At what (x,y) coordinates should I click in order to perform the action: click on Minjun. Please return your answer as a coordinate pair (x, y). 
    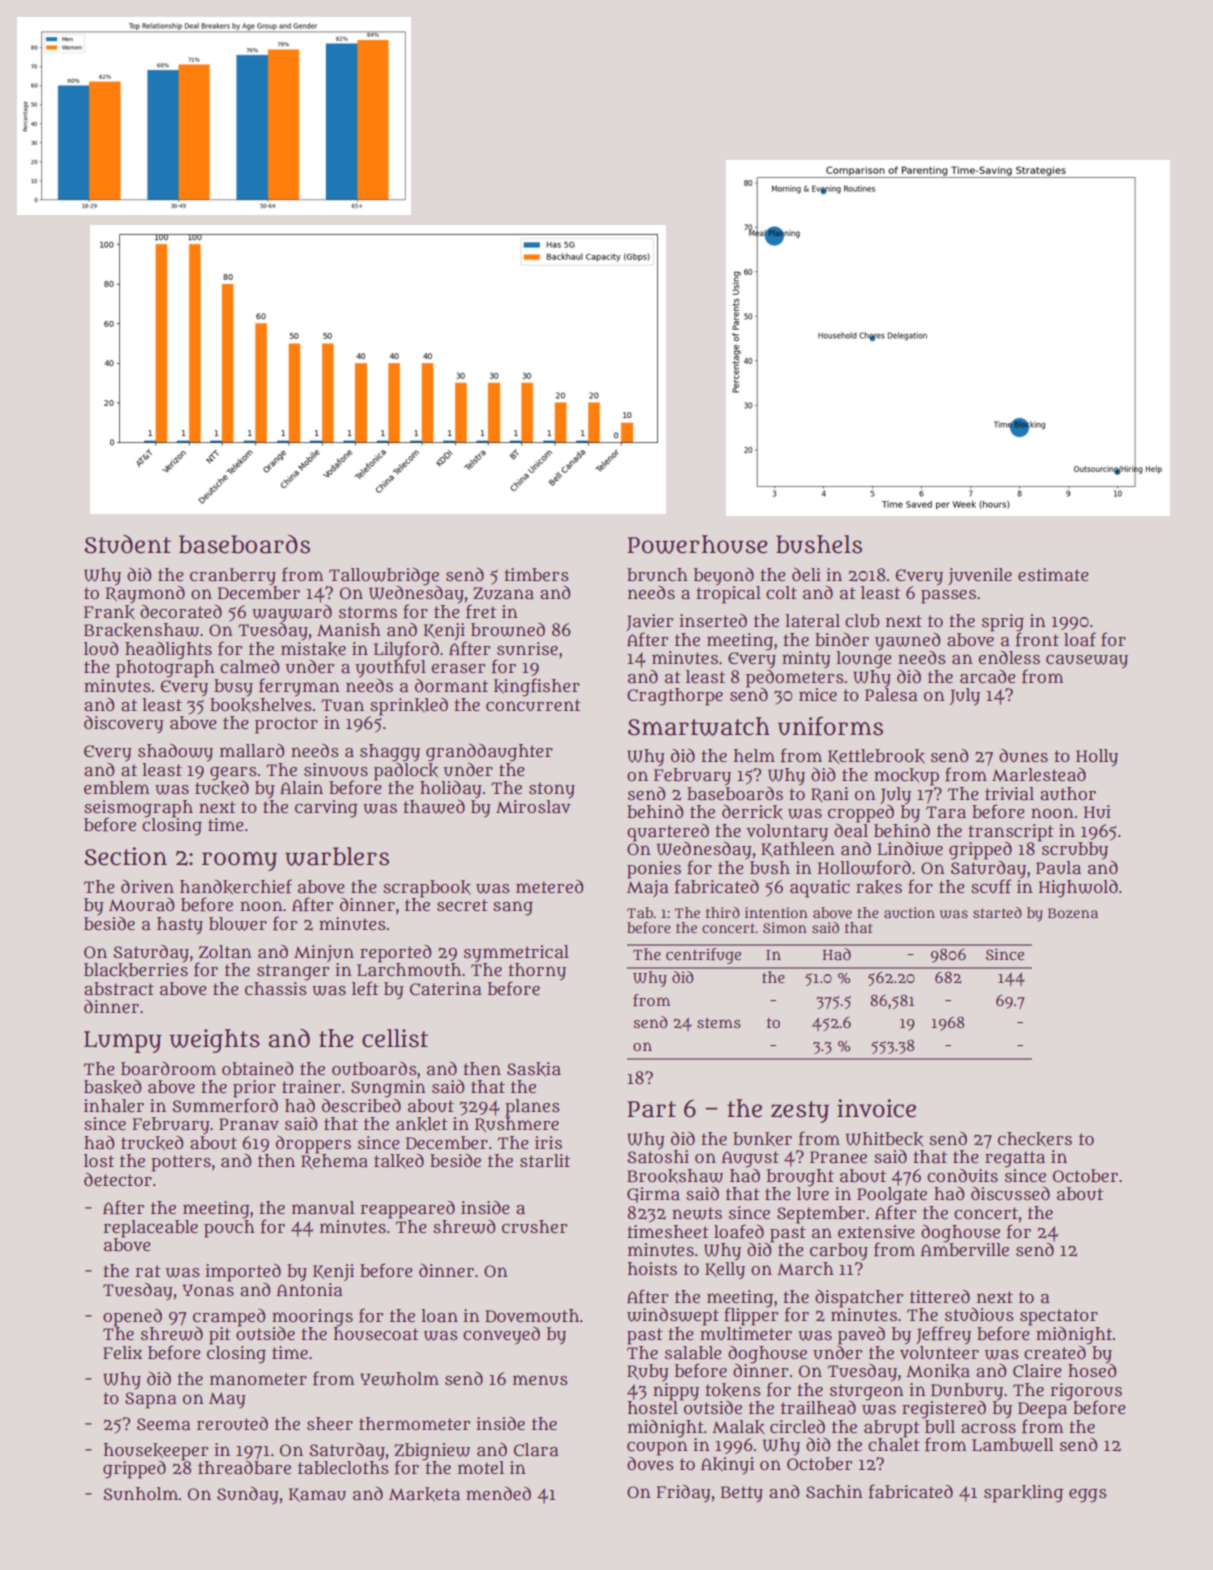
    Looking at the image, I should click on (324, 953).
